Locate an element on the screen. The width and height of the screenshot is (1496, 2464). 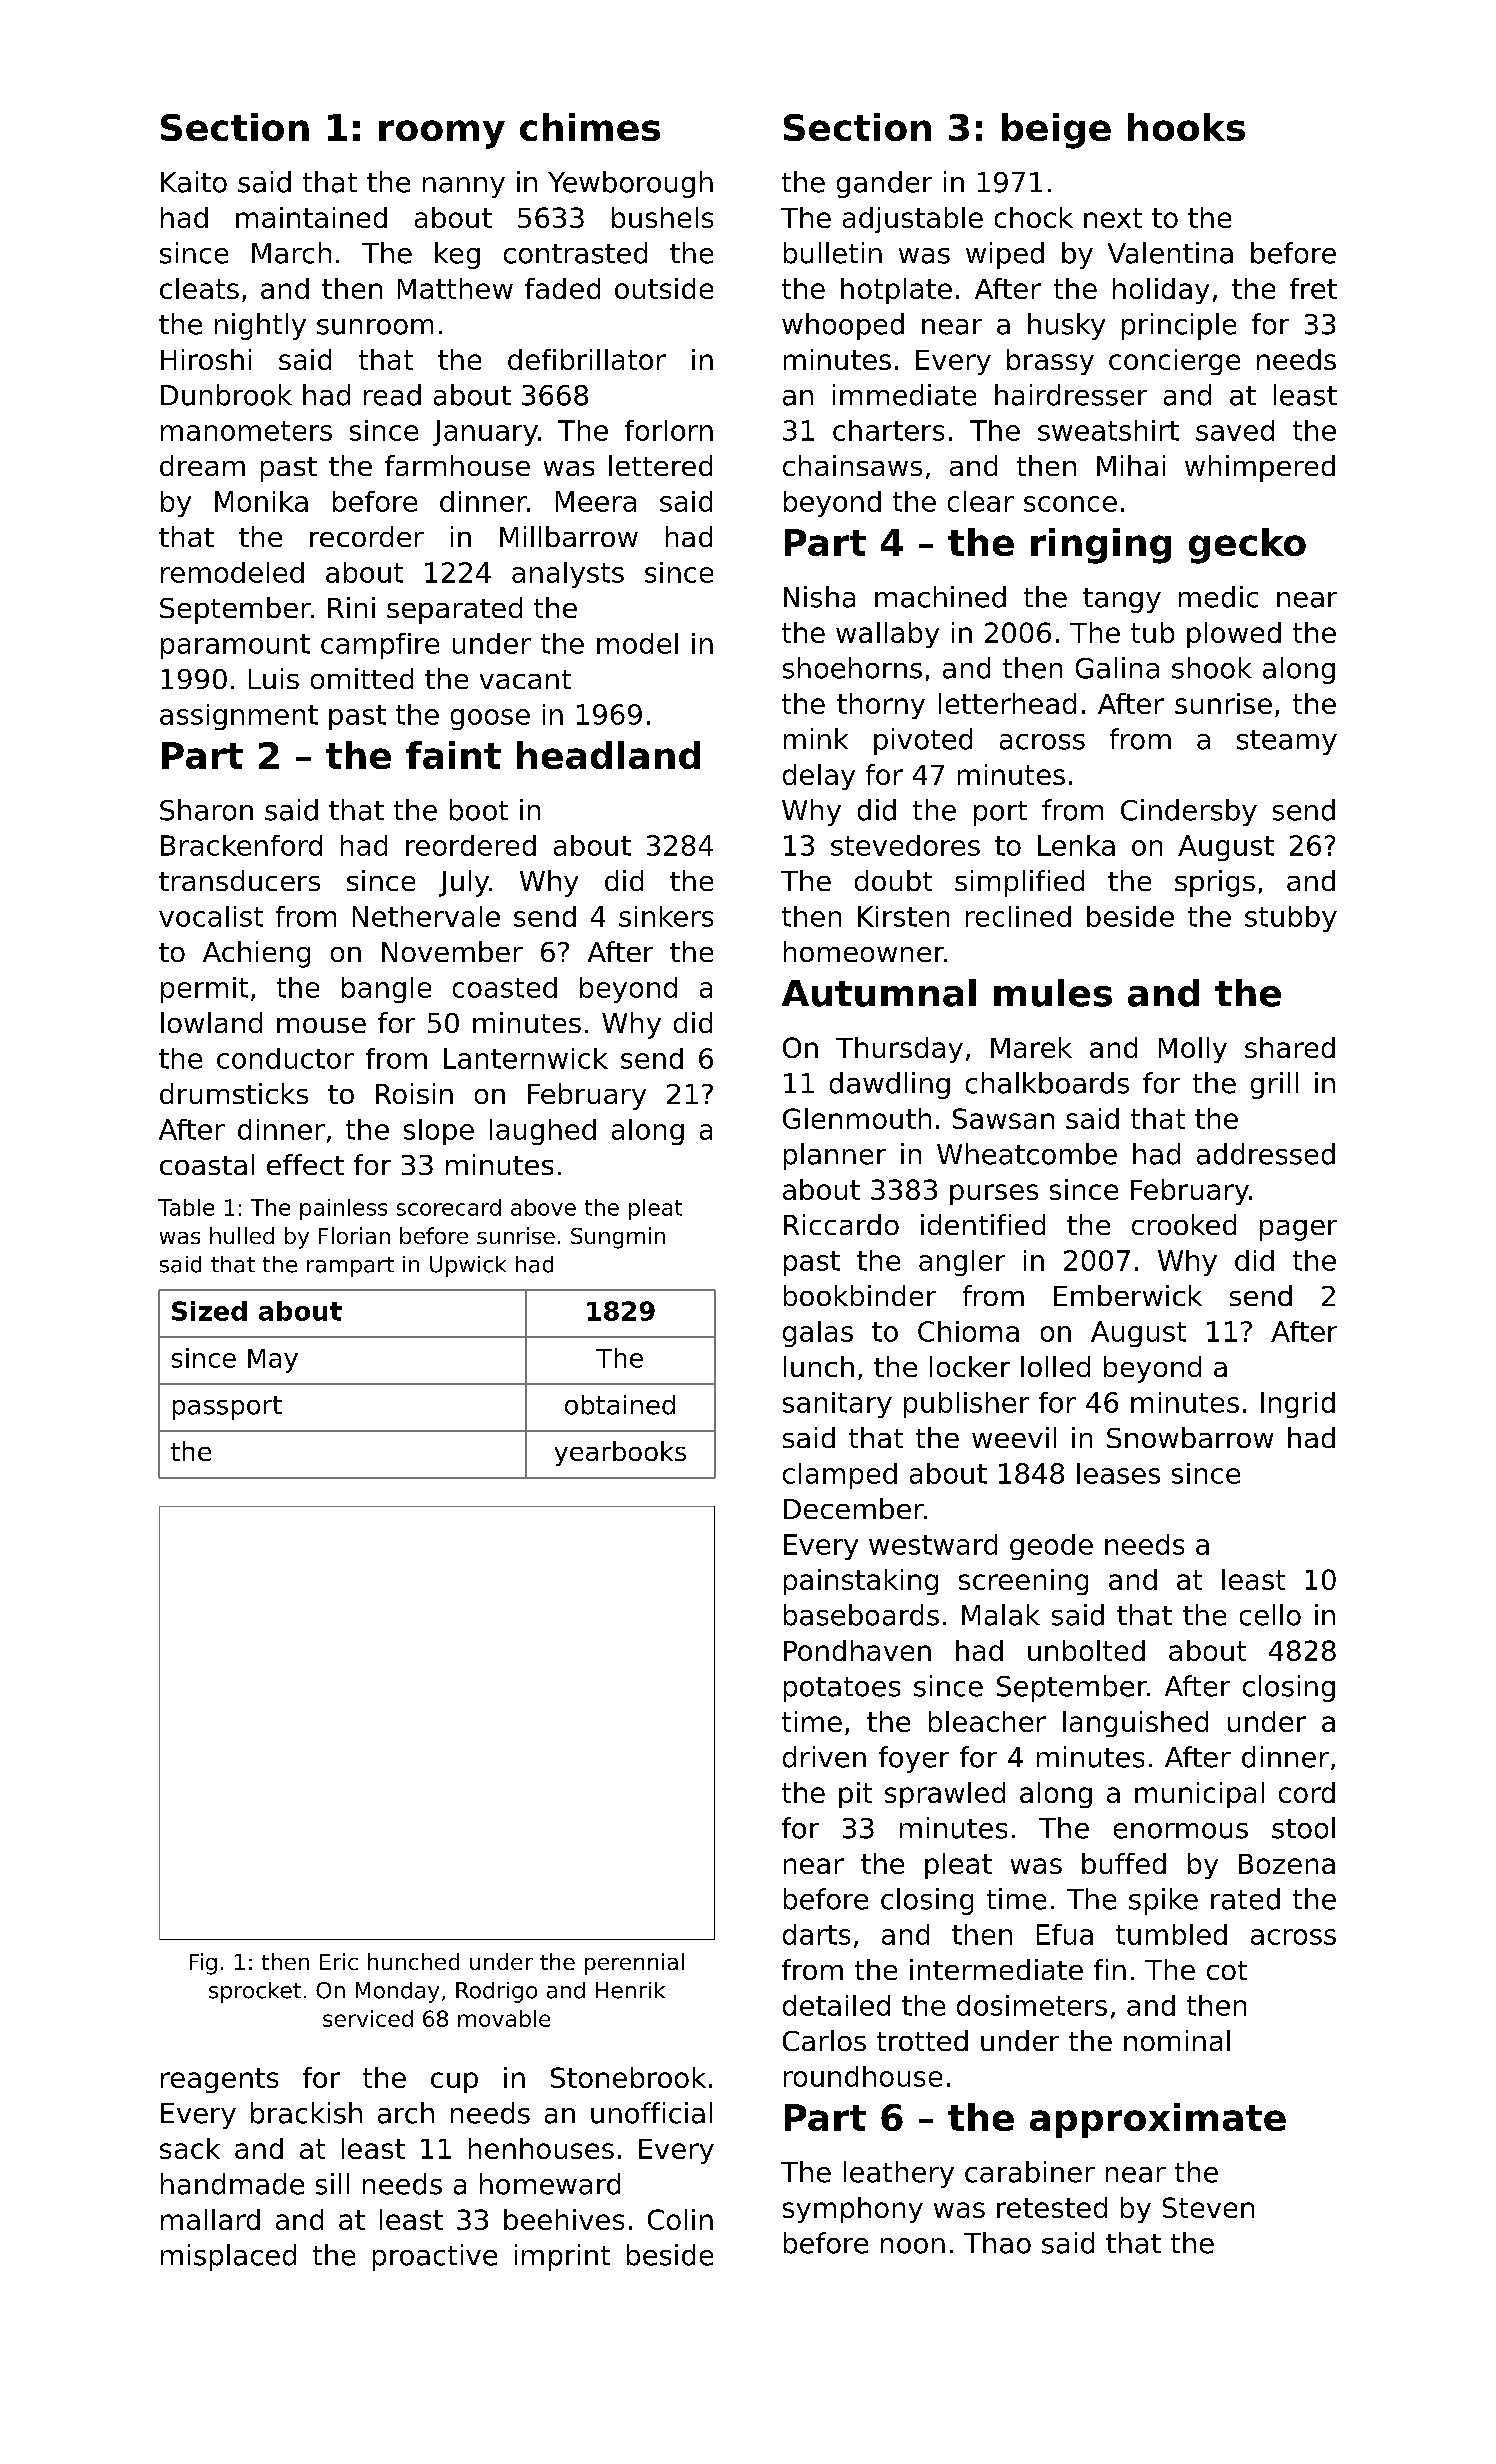
Nethervale is located at coordinates (426, 916).
